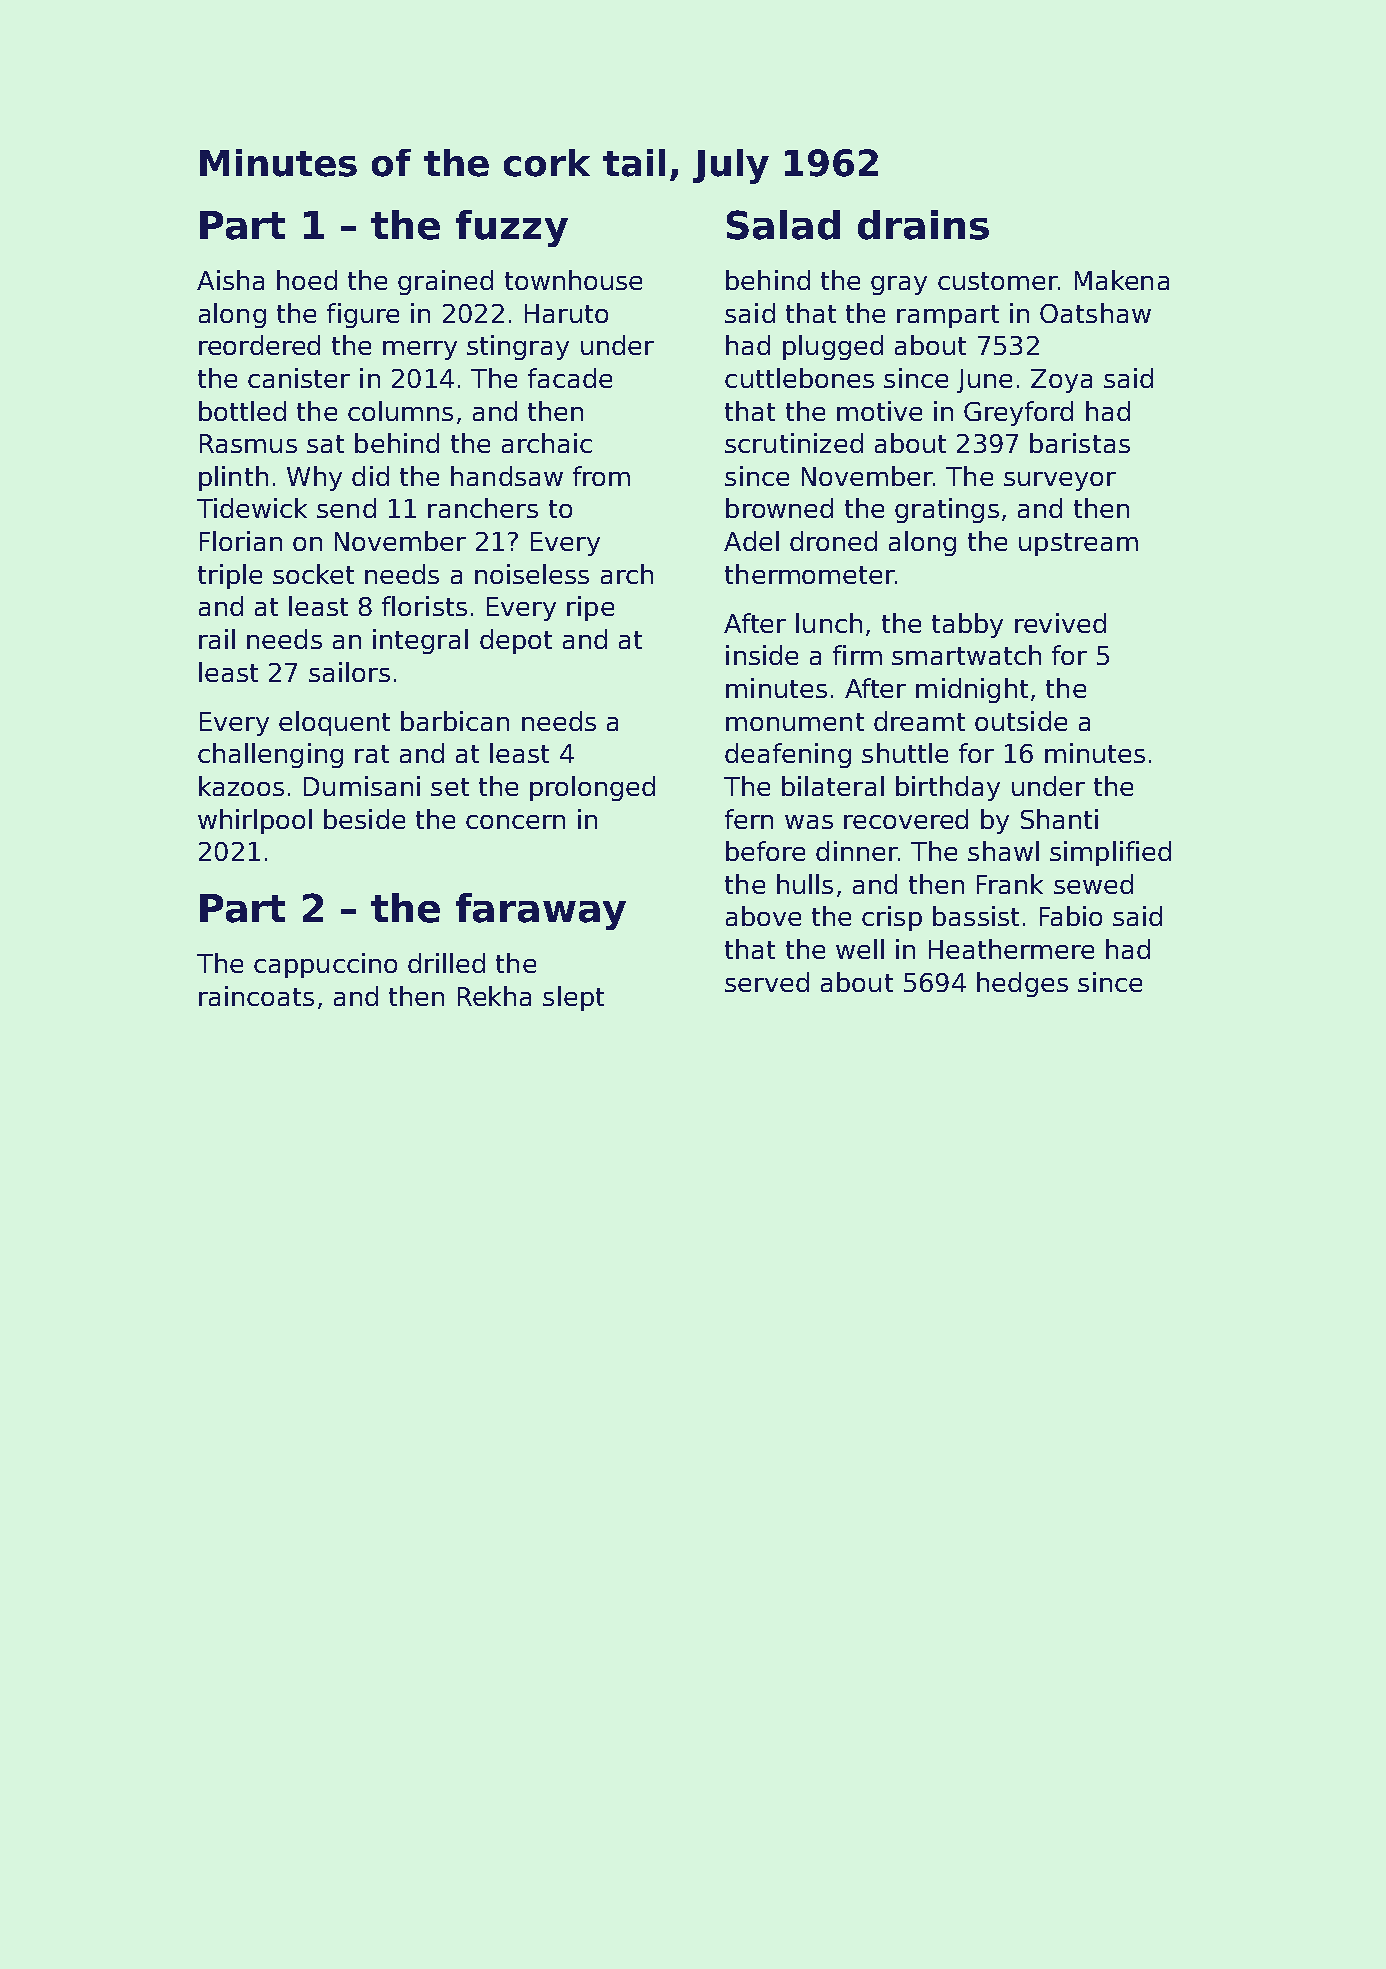 This page has height=1969, width=1386. I want to click on Aisha, so click(230, 280).
